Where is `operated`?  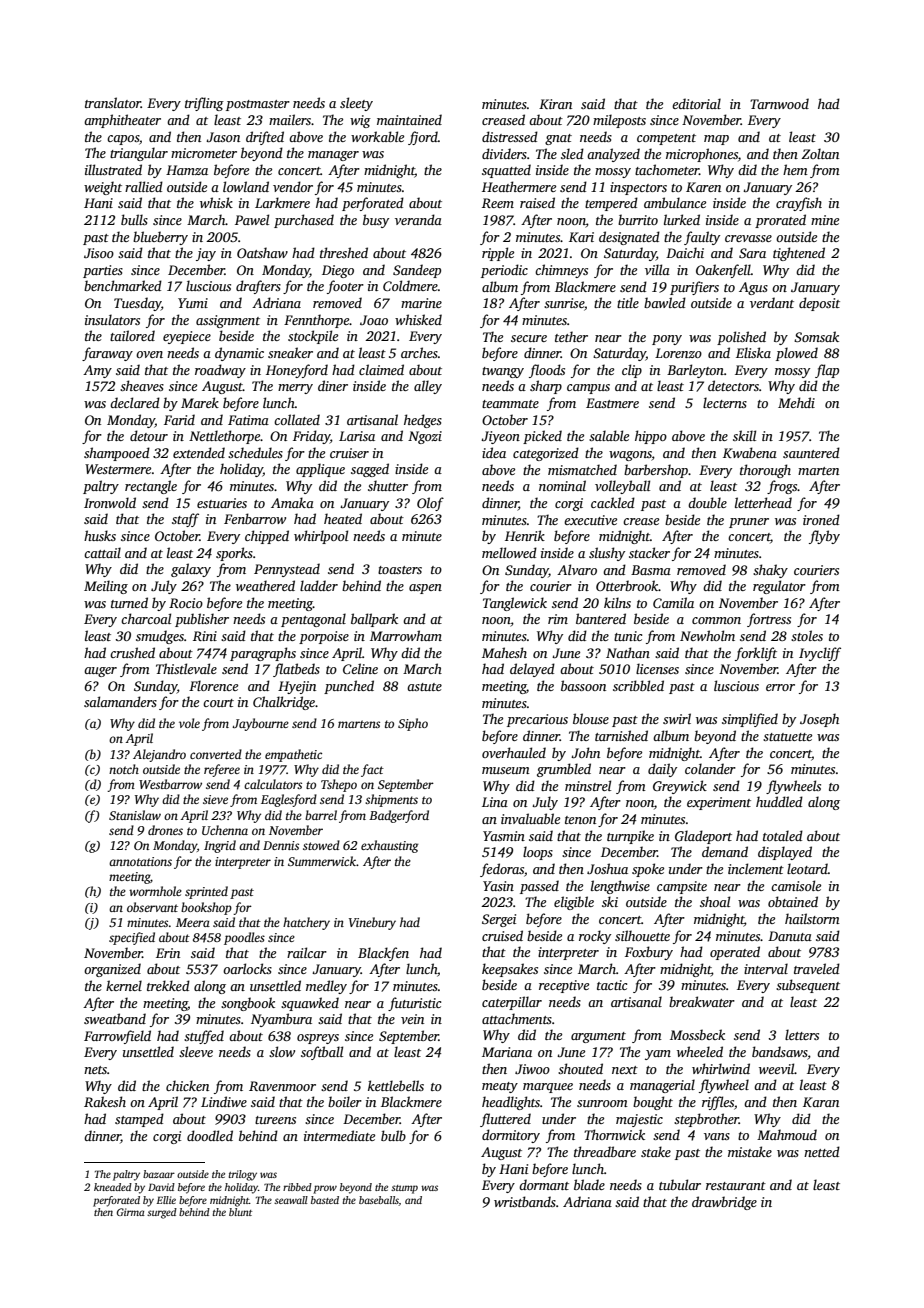
operated is located at coordinates (735, 953).
